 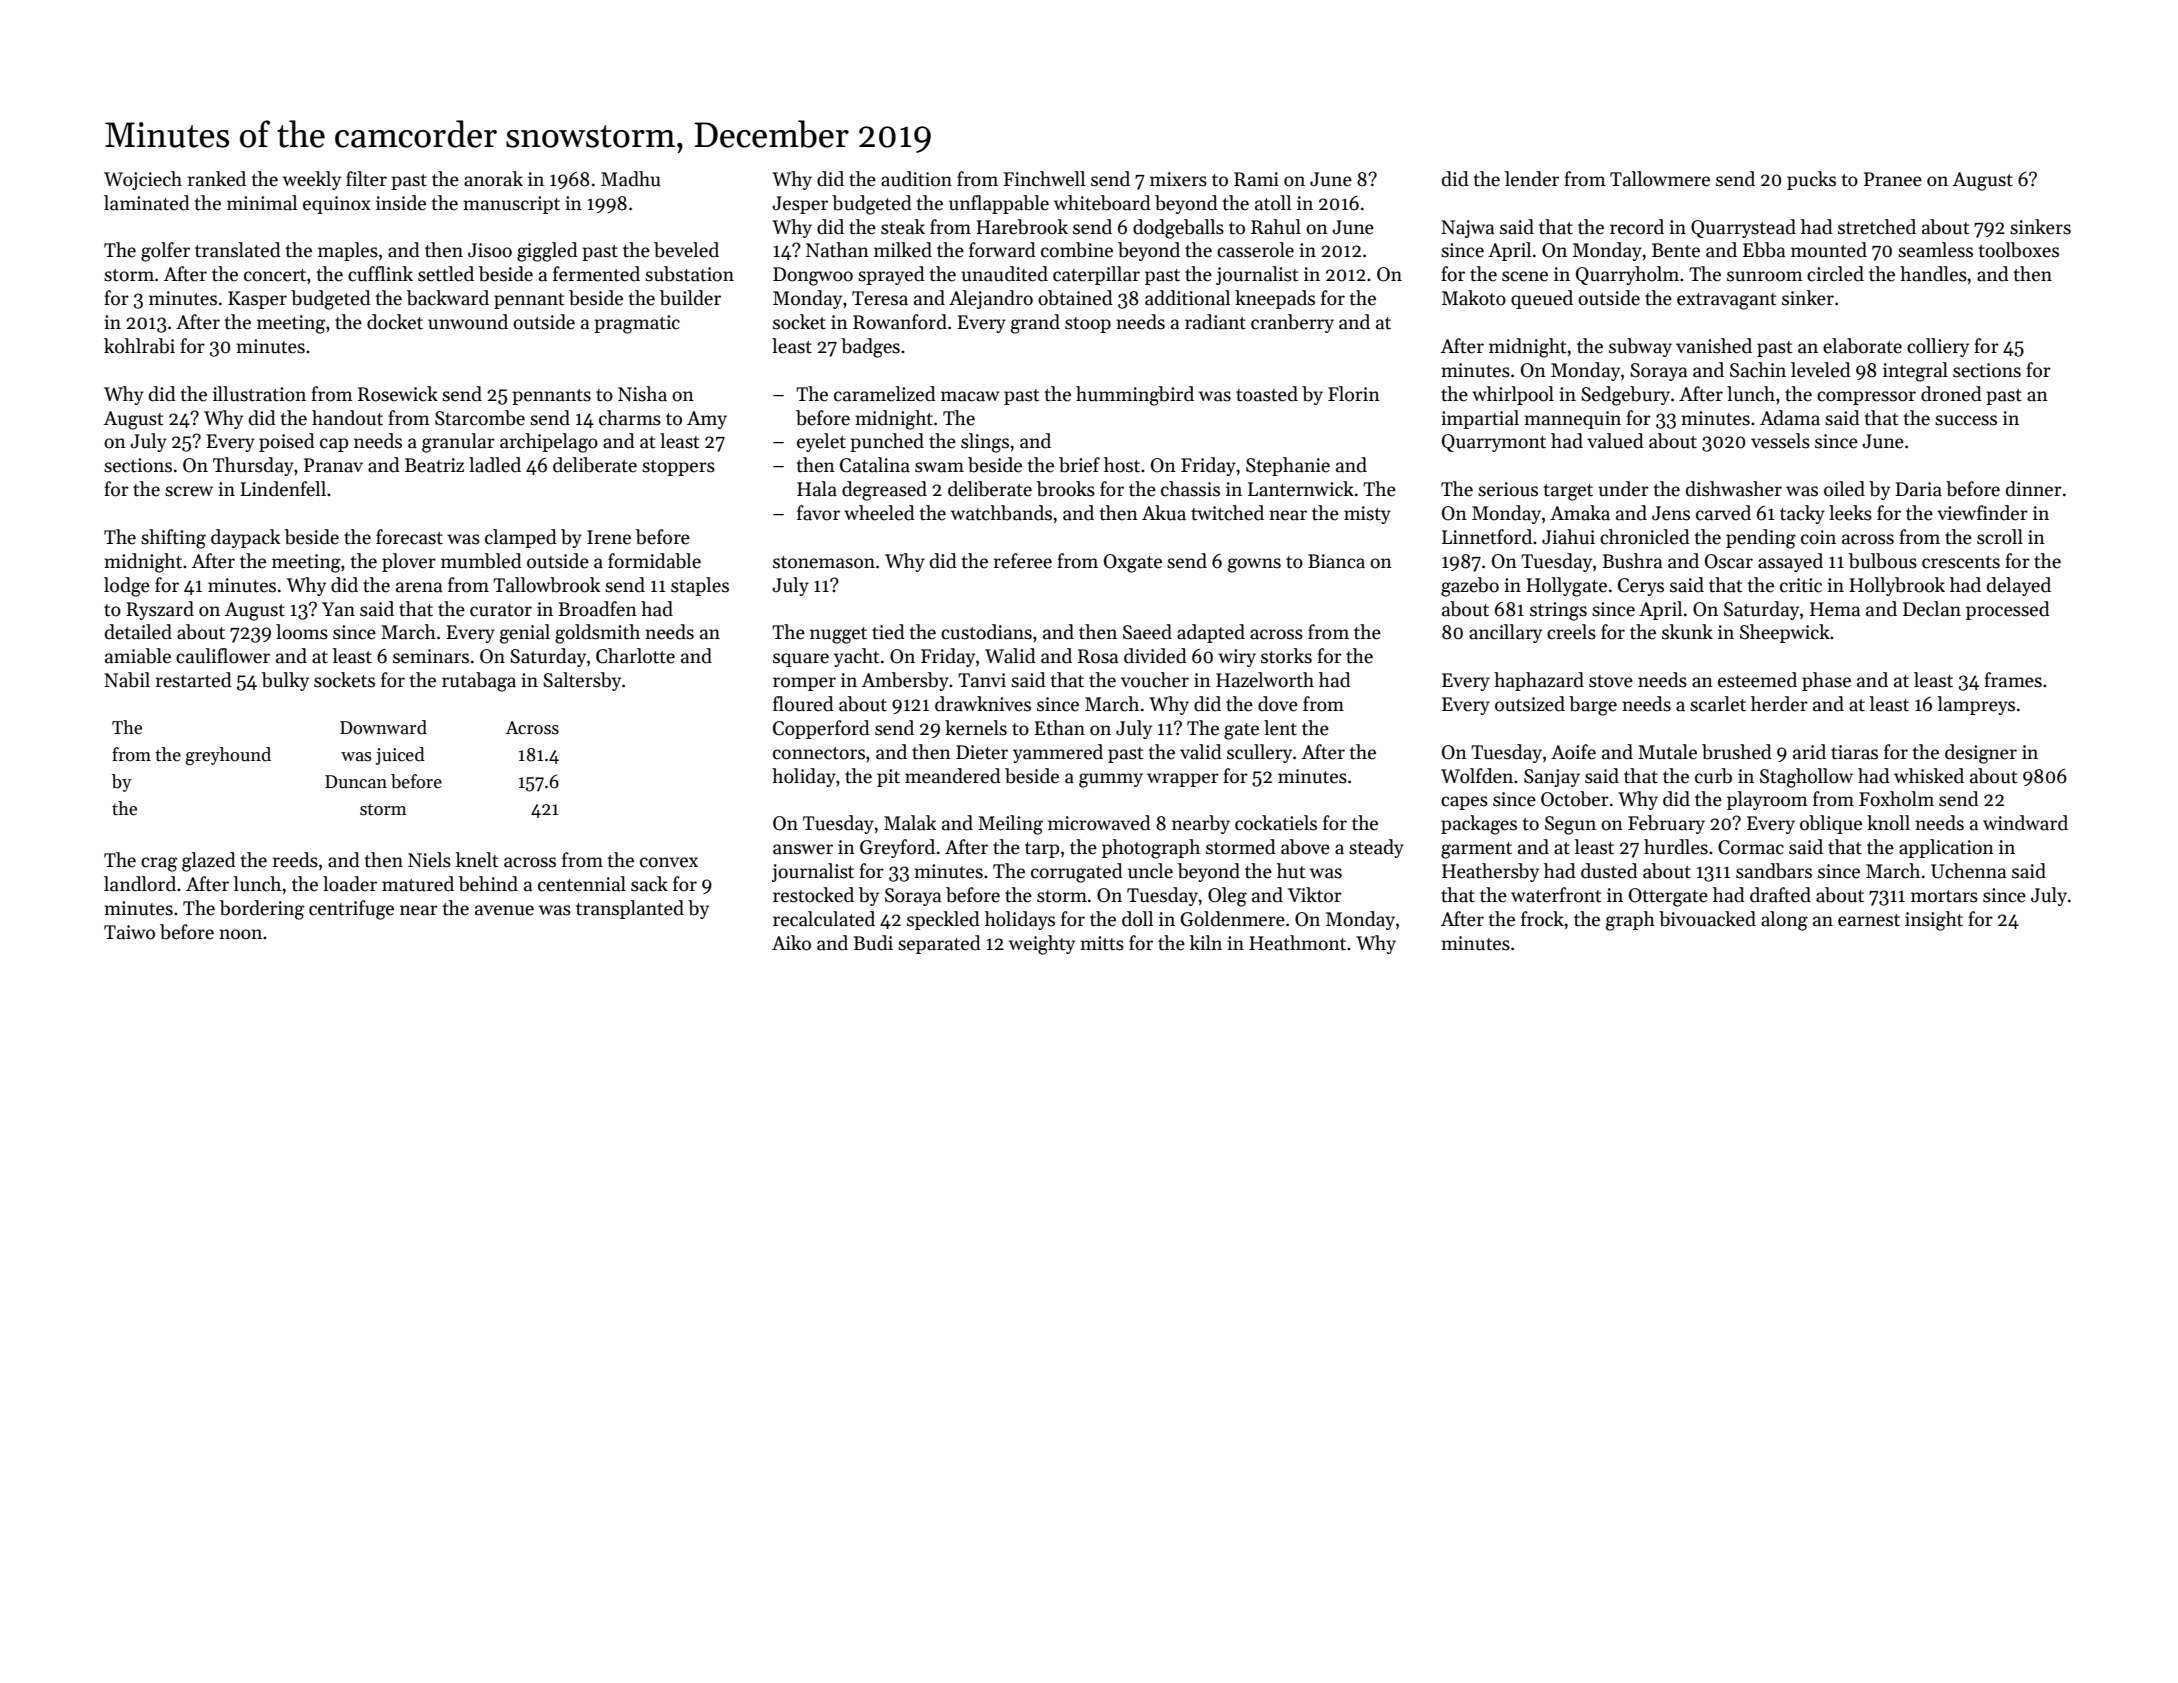 I want to click on subway, so click(x=1640, y=347).
